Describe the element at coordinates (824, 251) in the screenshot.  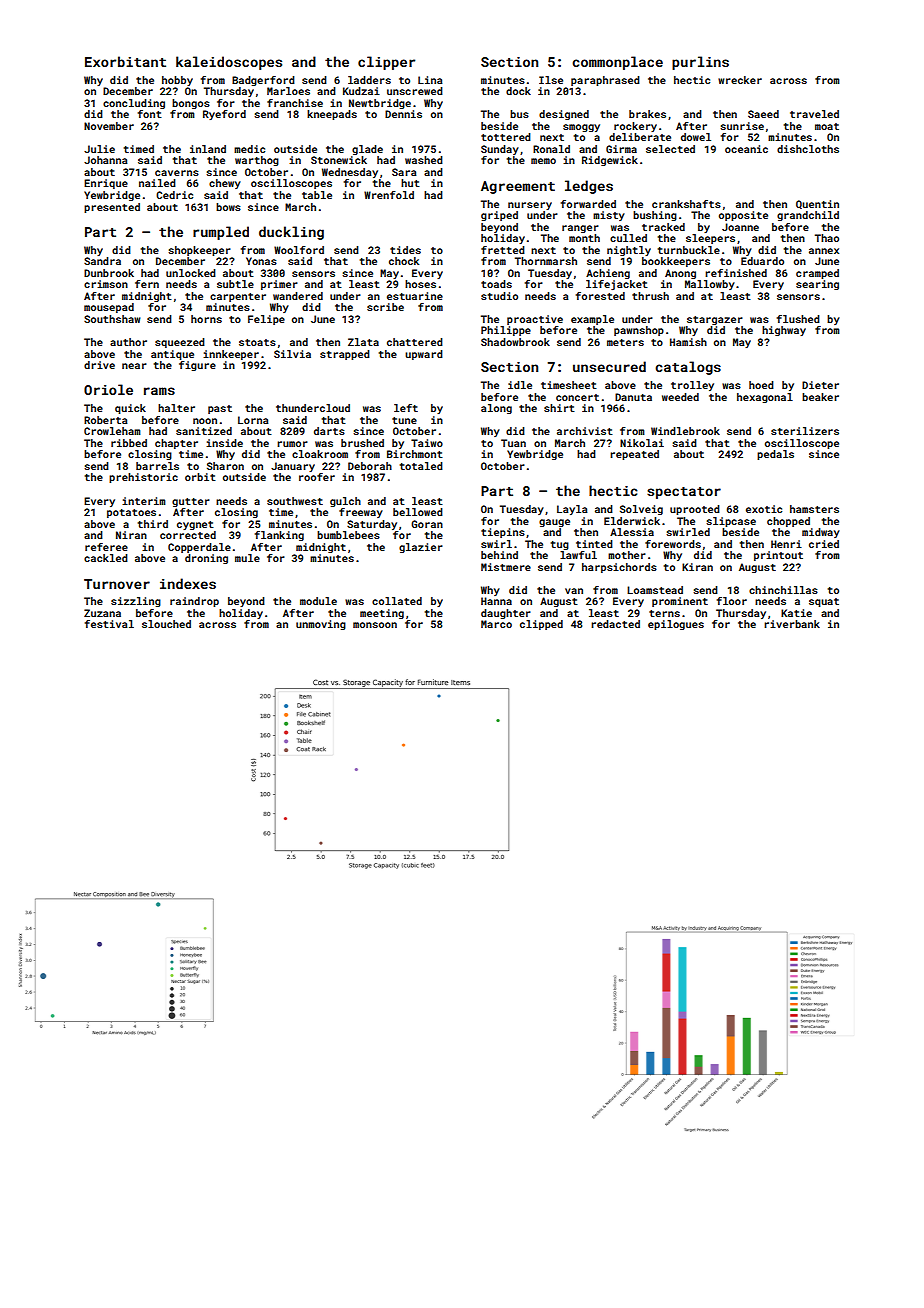
I see `annex` at that location.
